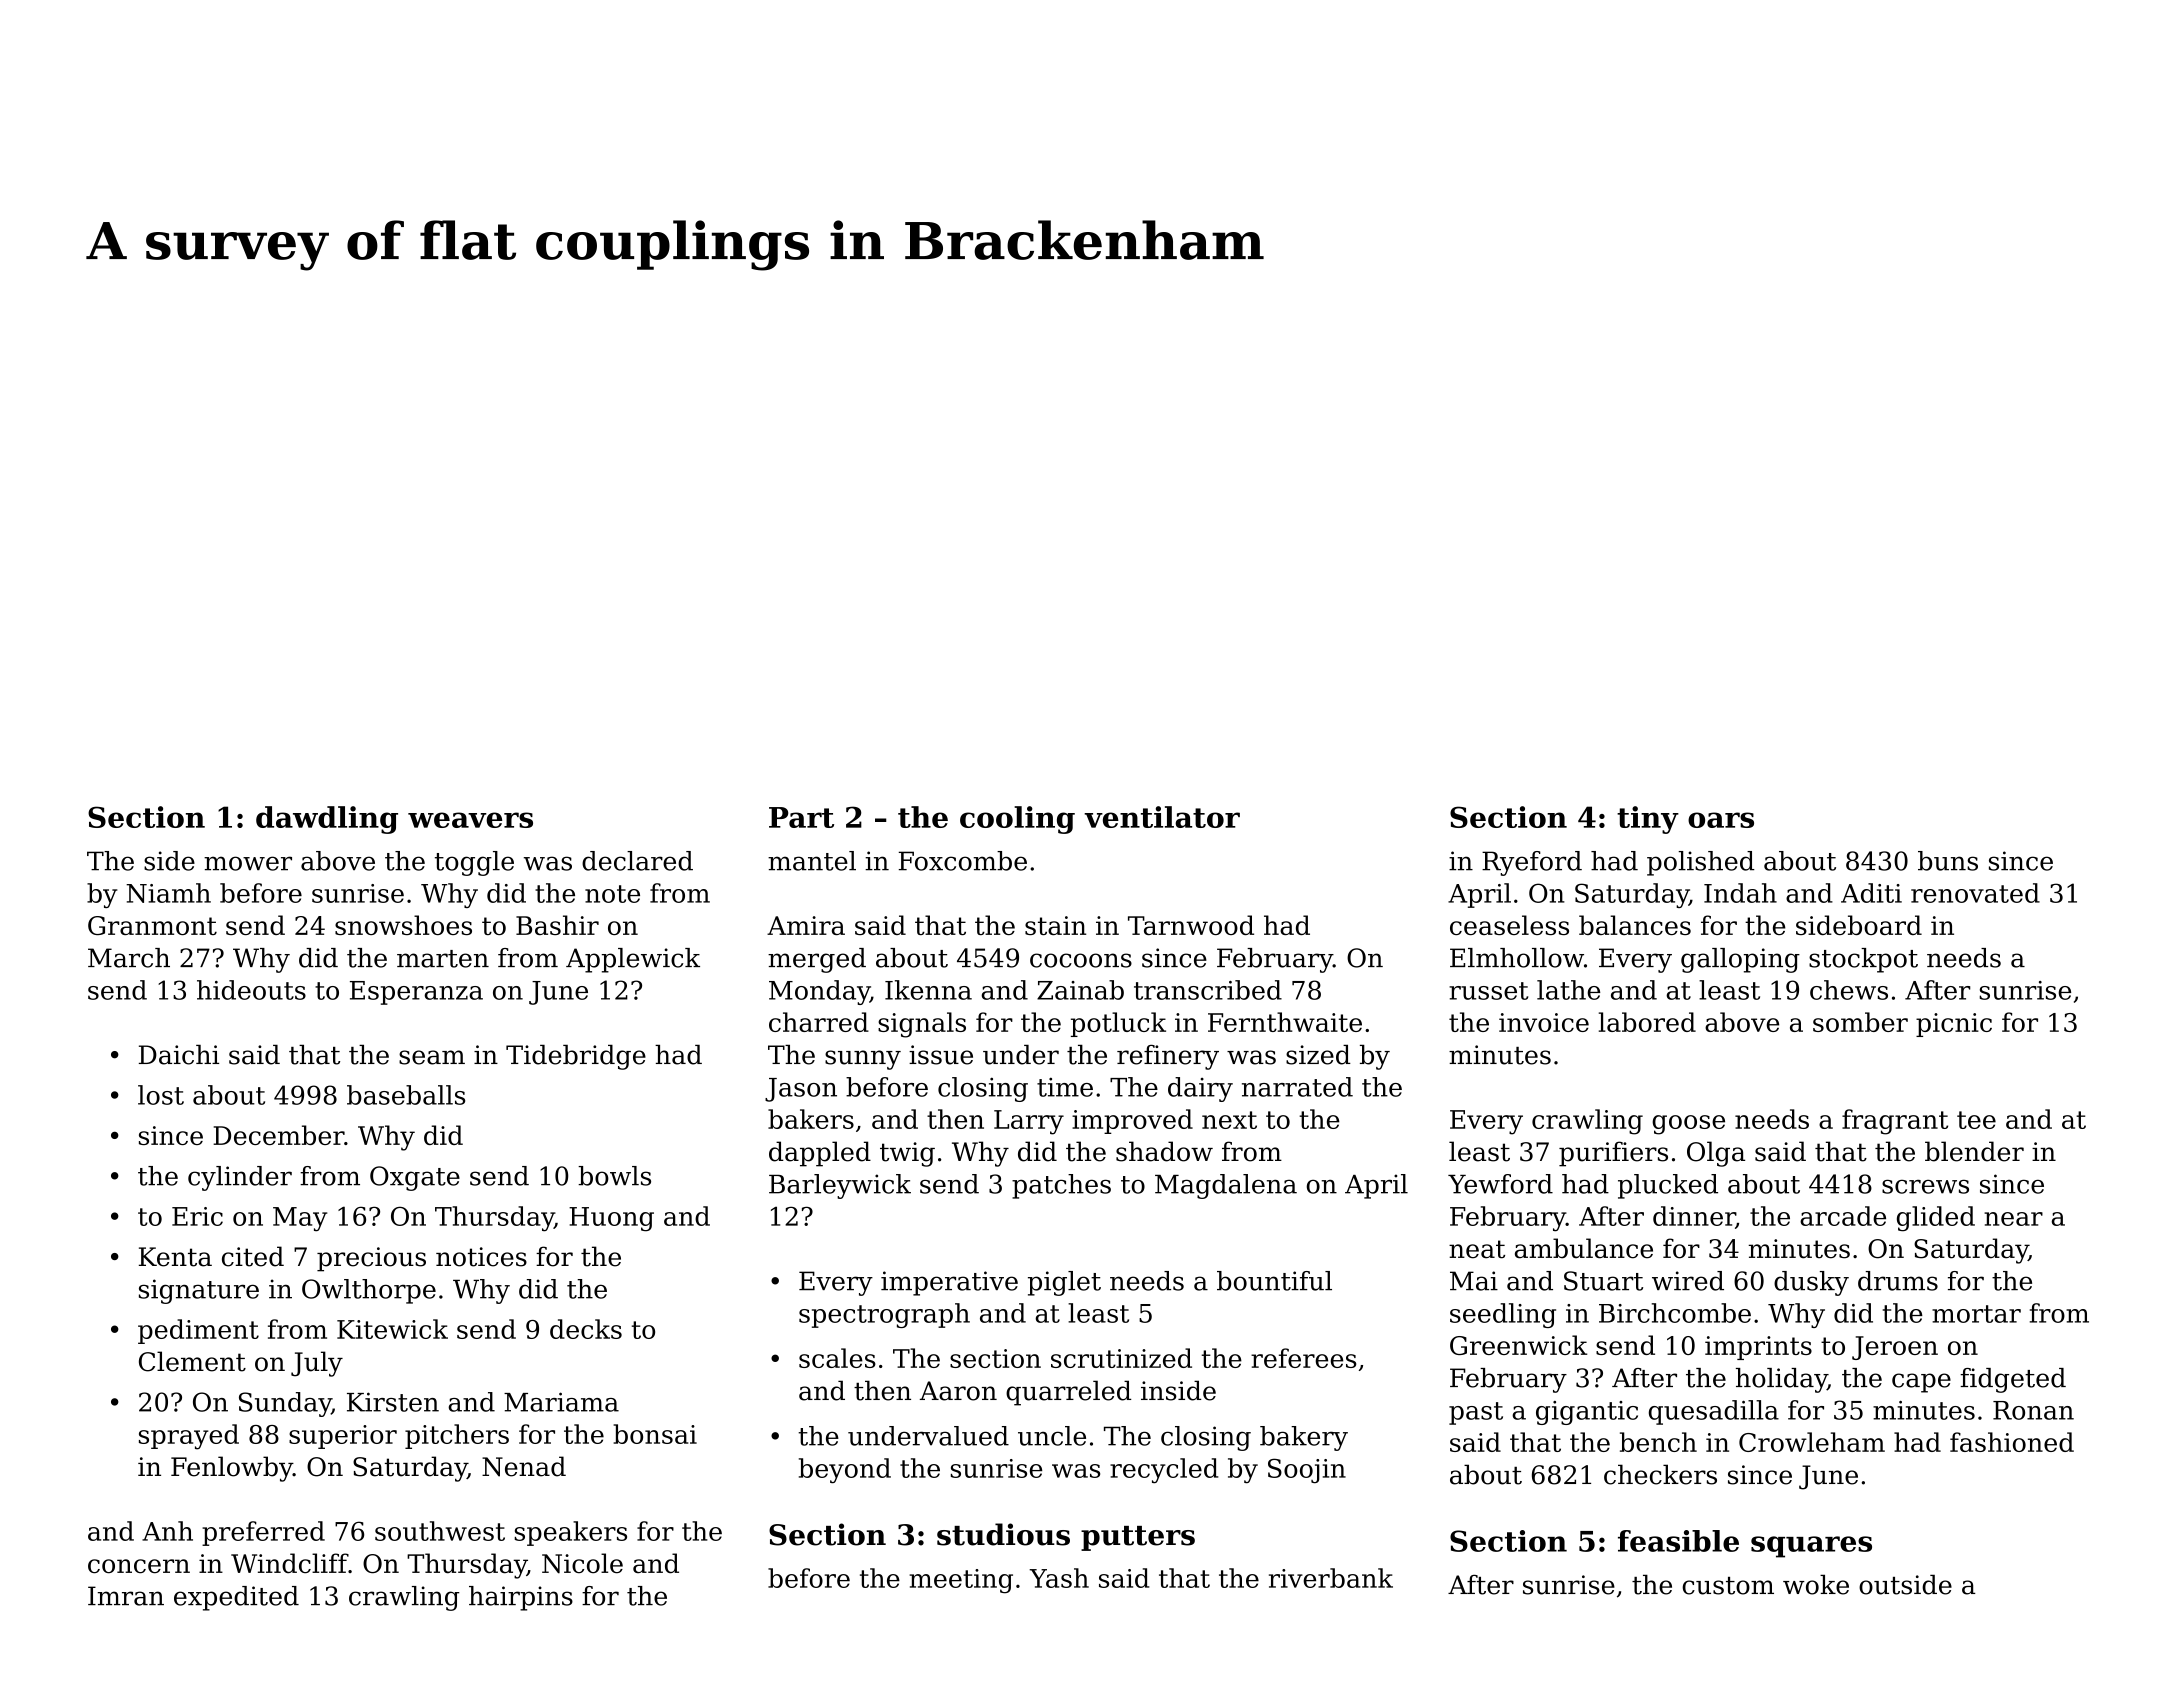 This page has height=1683, width=2178. What do you see at coordinates (1860, 1022) in the page?
I see `somber` at bounding box center [1860, 1022].
